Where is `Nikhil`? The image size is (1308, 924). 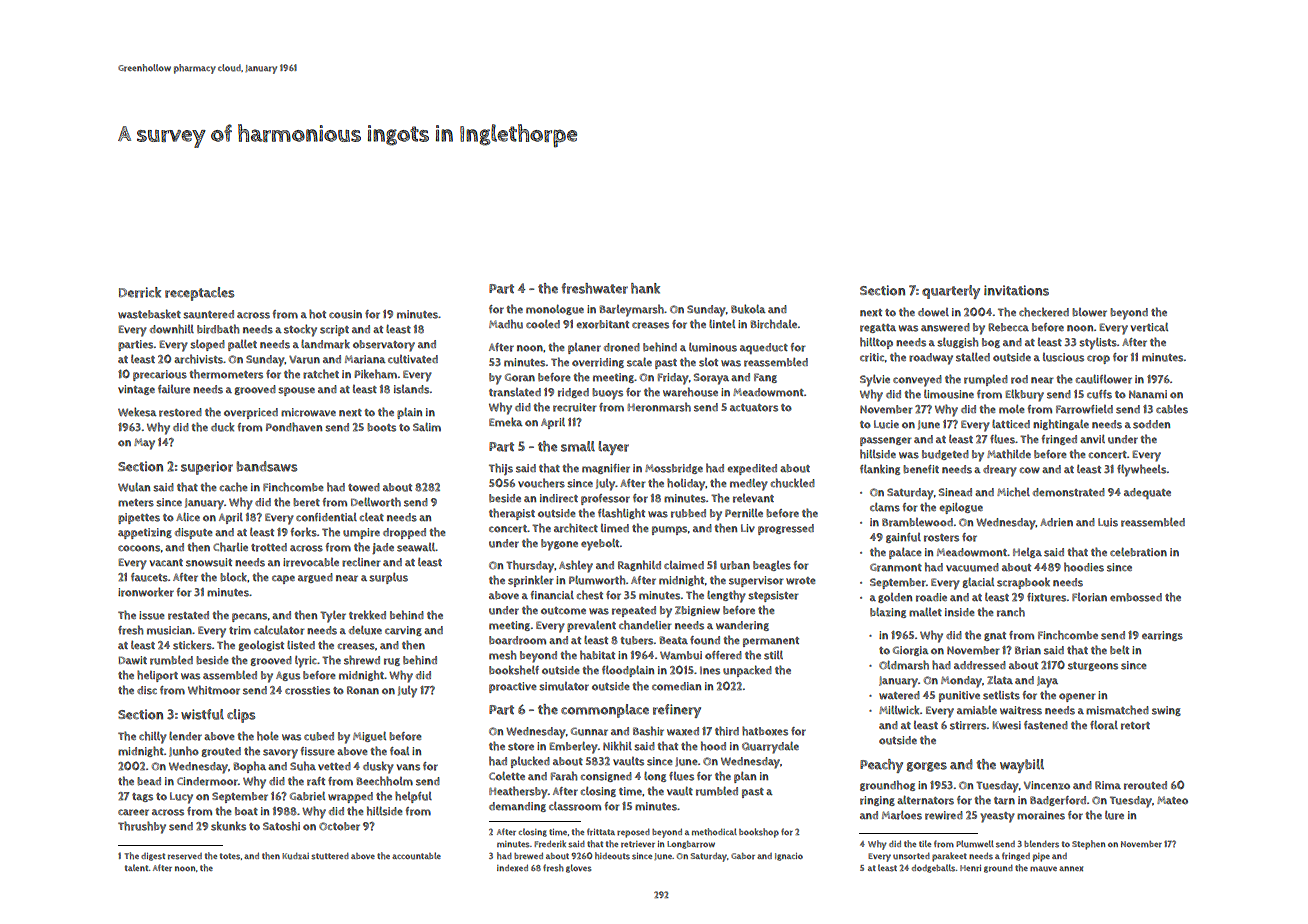
Nikhil is located at coordinates (617, 746).
